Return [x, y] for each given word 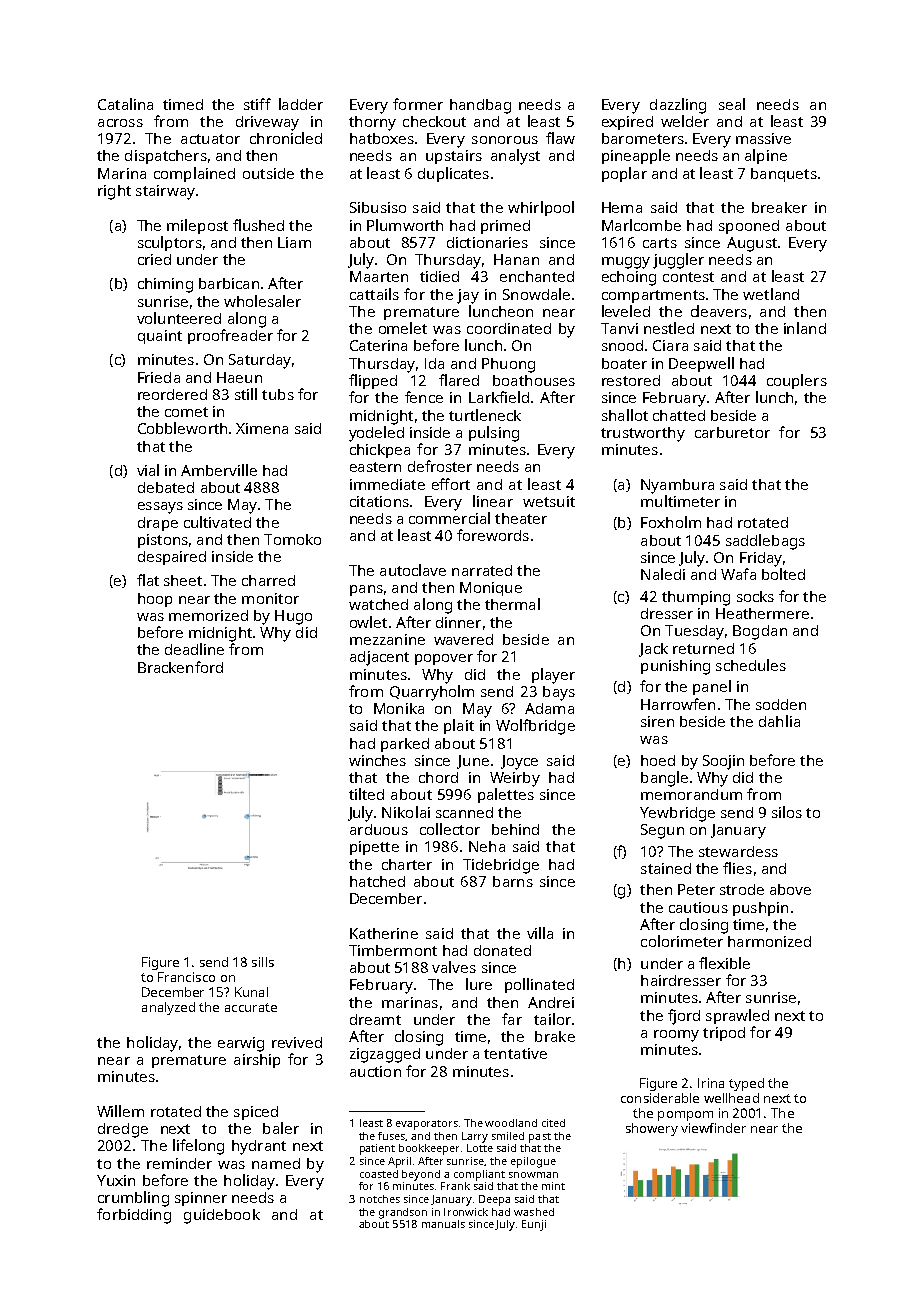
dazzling [678, 106]
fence [424, 397]
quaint [160, 337]
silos [787, 812]
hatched [377, 881]
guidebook [222, 1216]
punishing [675, 667]
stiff [257, 104]
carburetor [732, 432]
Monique [491, 589]
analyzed [168, 1008]
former [418, 104]
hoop [155, 600]
